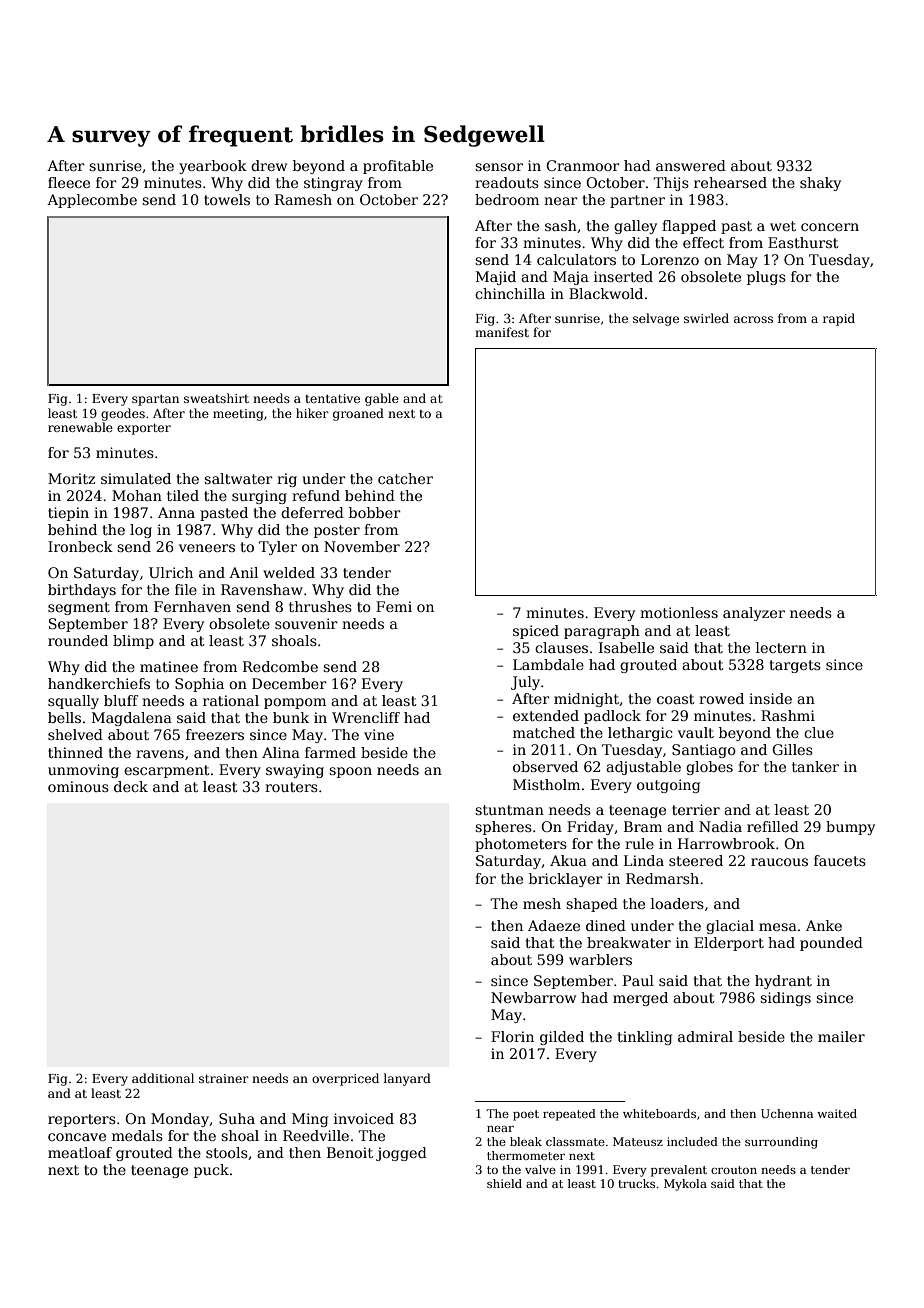  What do you see at coordinates (333, 184) in the page?
I see `stingray` at bounding box center [333, 184].
